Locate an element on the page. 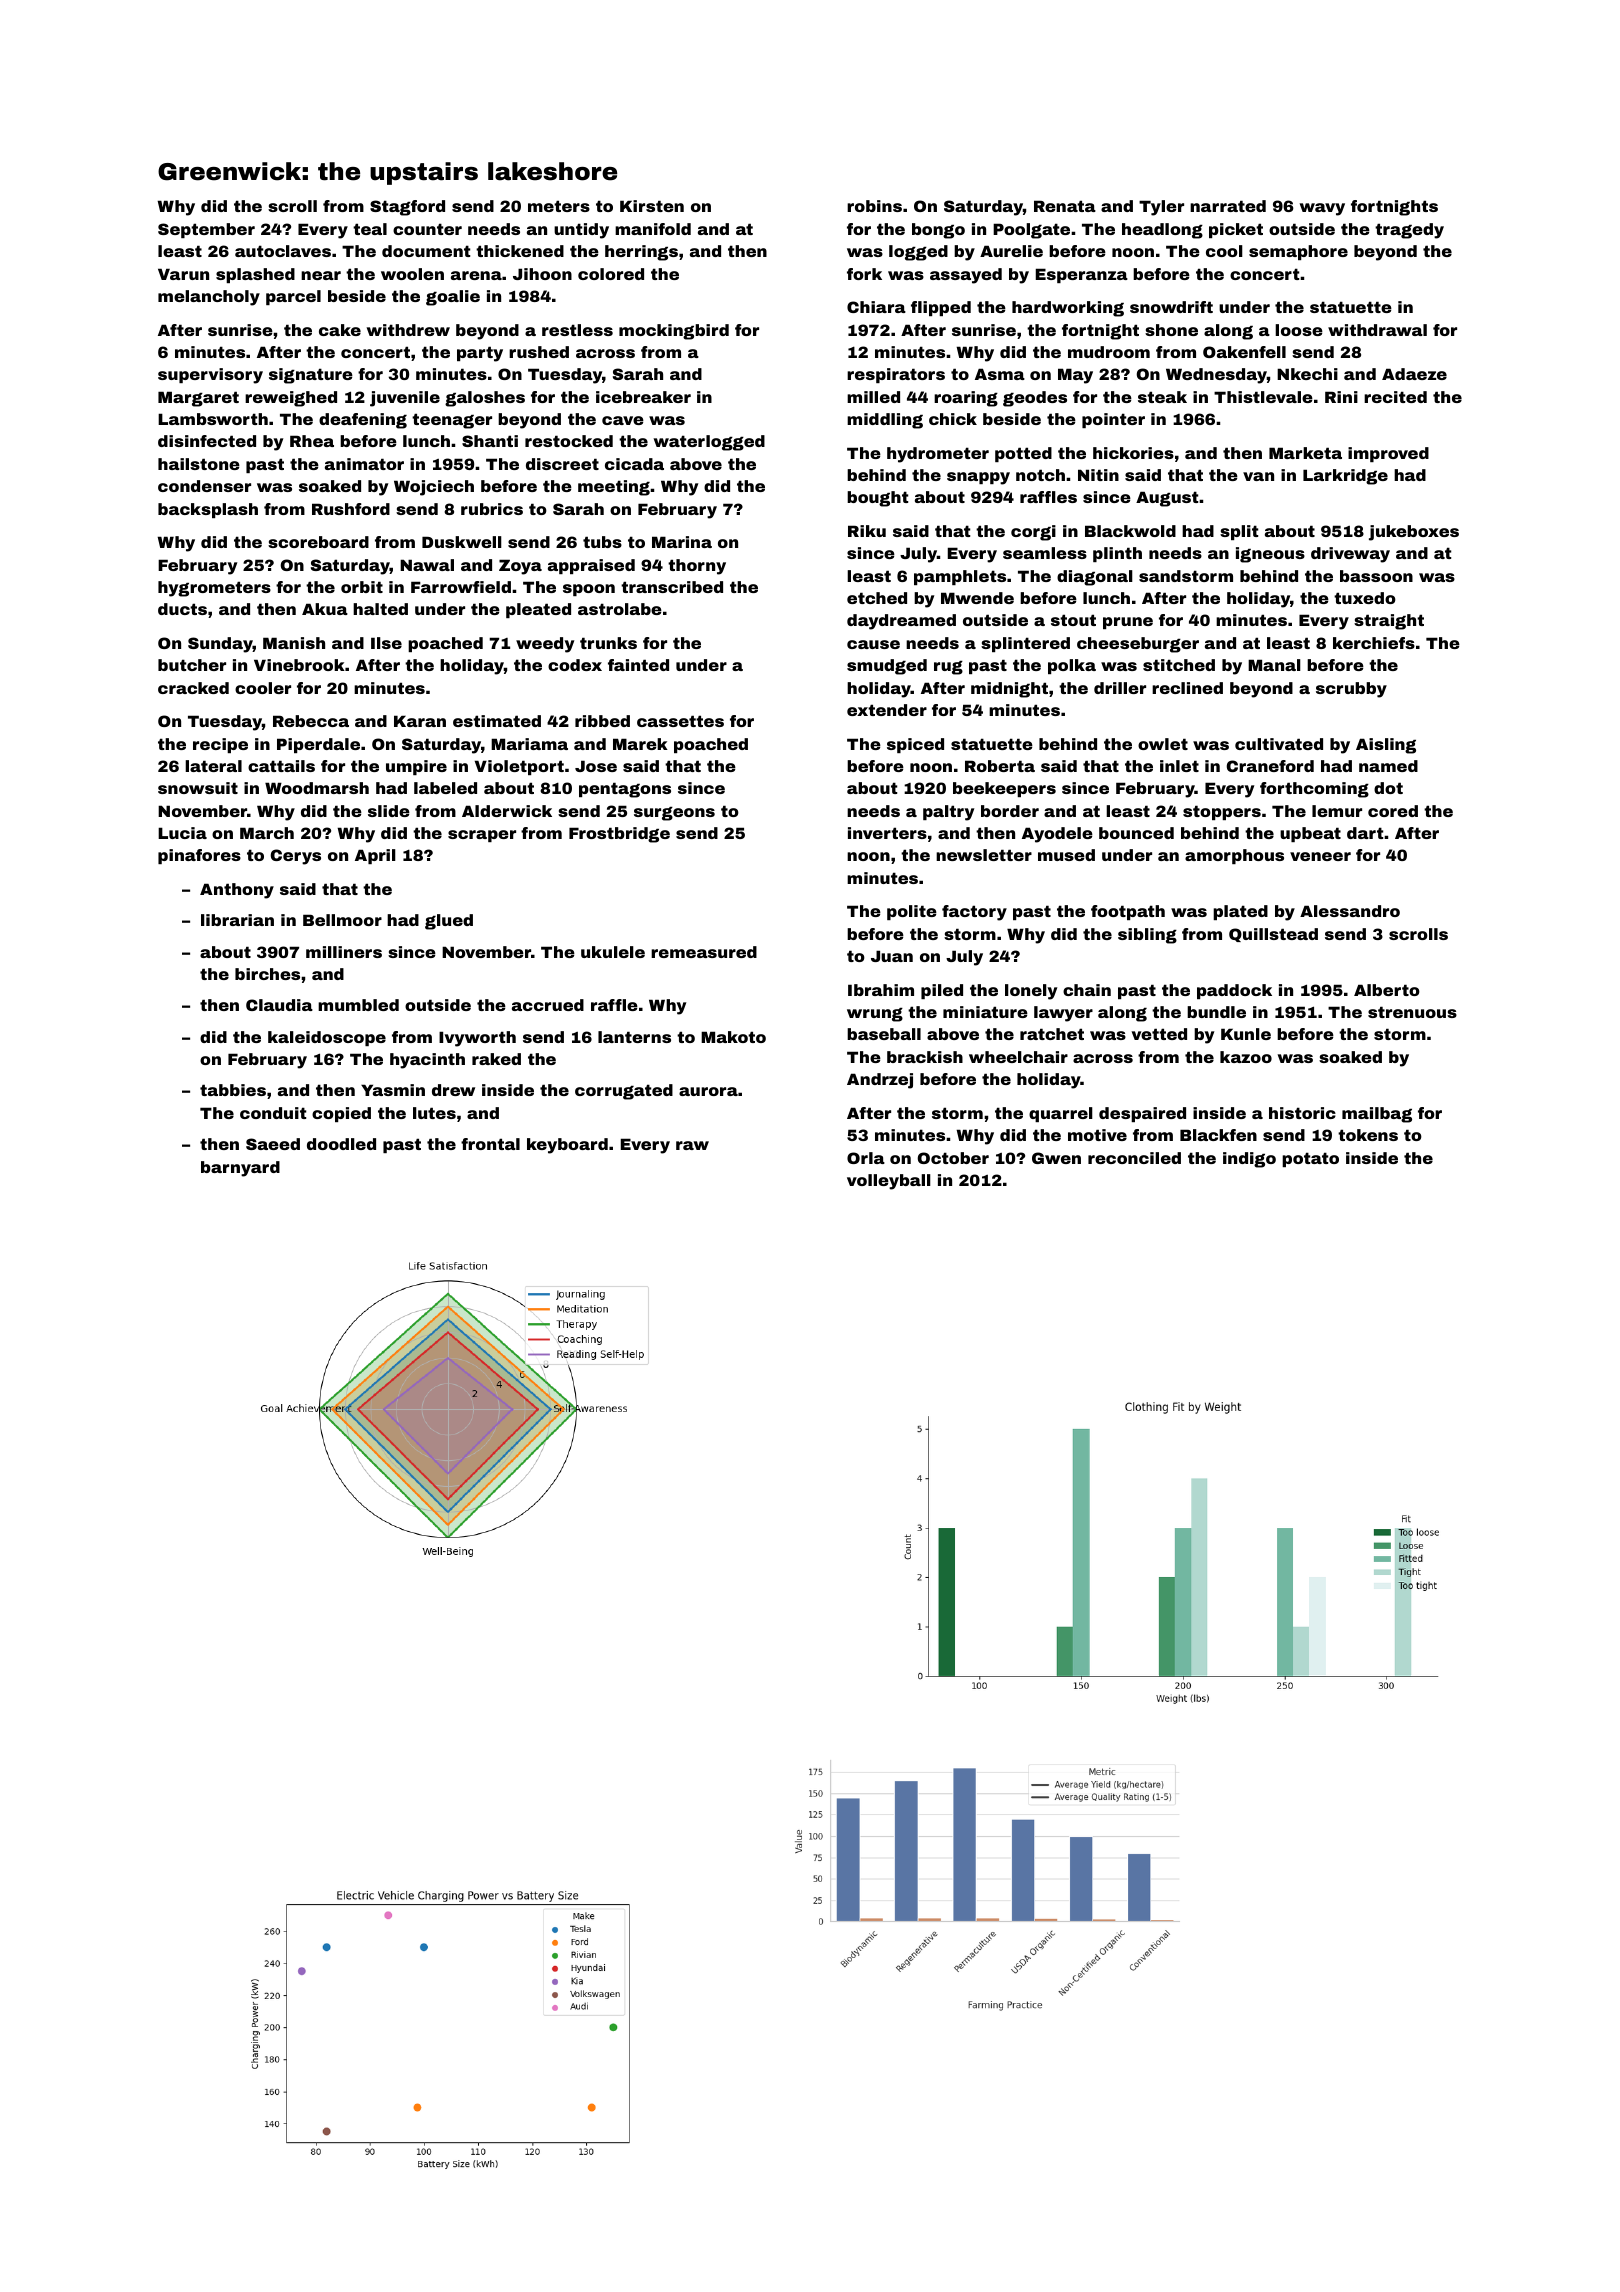 This image has width=1620, height=2292. pentagons is located at coordinates (625, 790).
